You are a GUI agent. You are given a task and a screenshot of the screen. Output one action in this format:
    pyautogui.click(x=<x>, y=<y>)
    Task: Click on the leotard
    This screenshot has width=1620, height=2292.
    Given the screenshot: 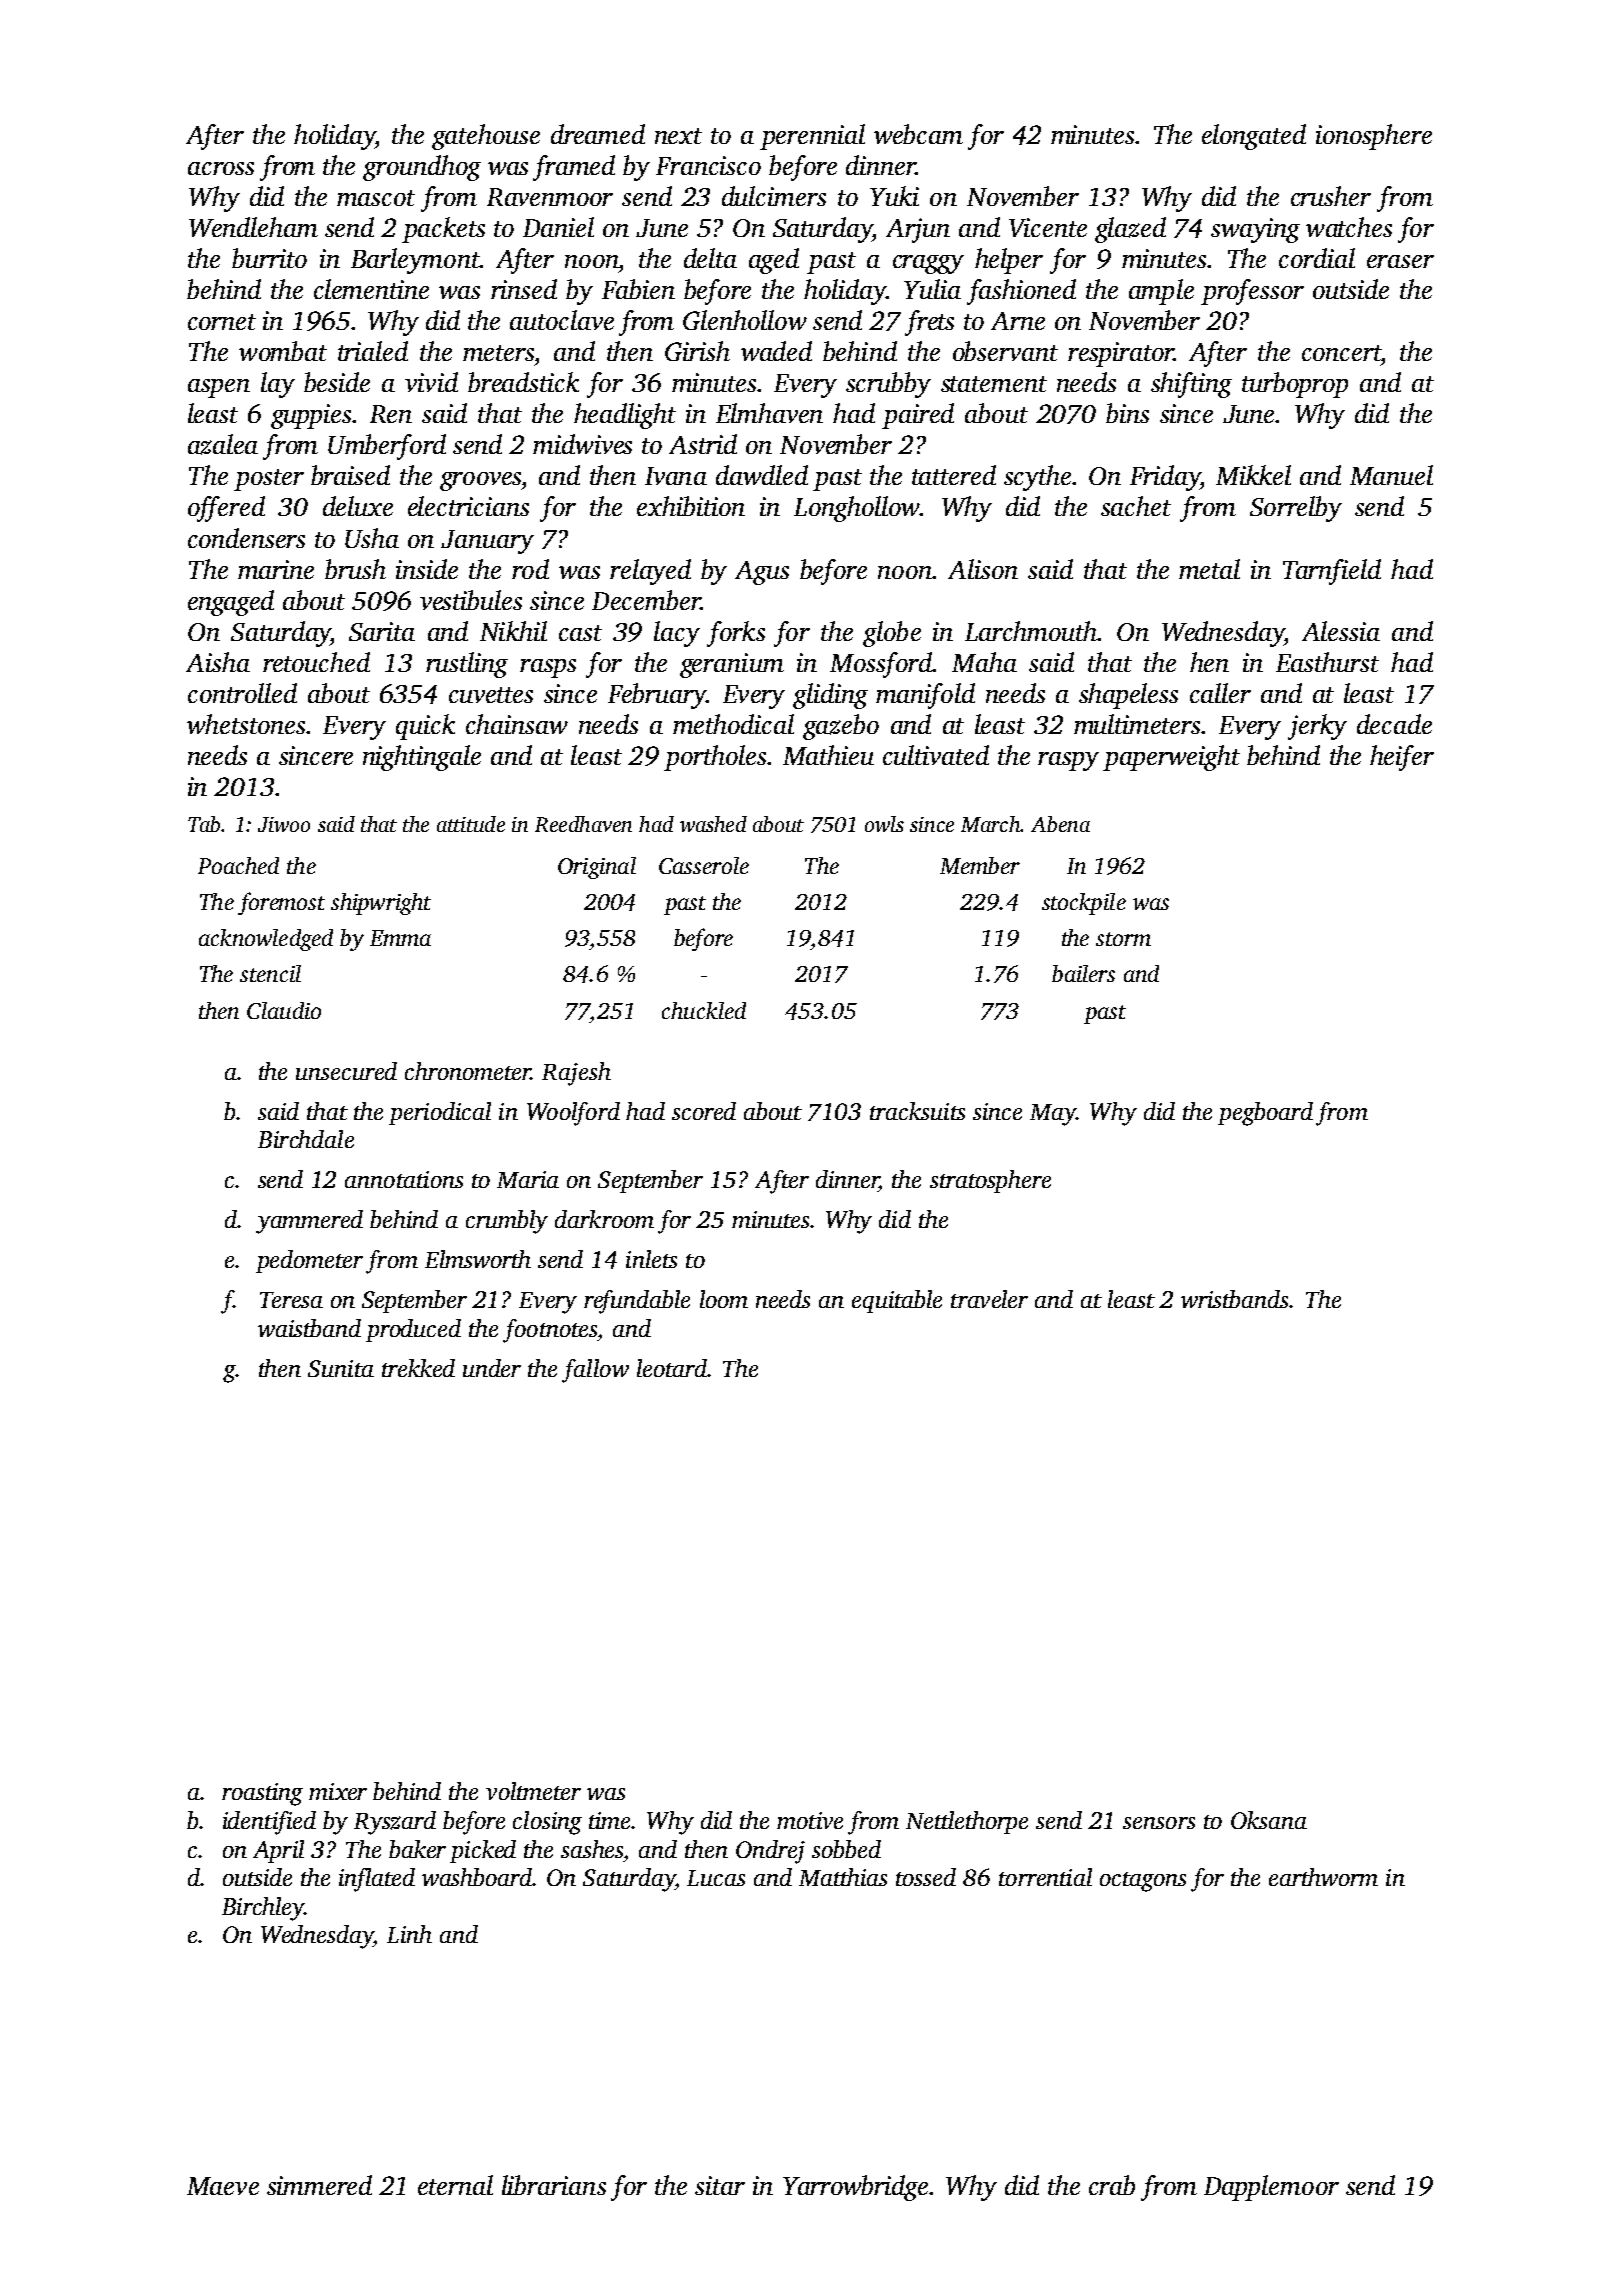 What is the action you would take?
    pyautogui.click(x=672, y=1368)
